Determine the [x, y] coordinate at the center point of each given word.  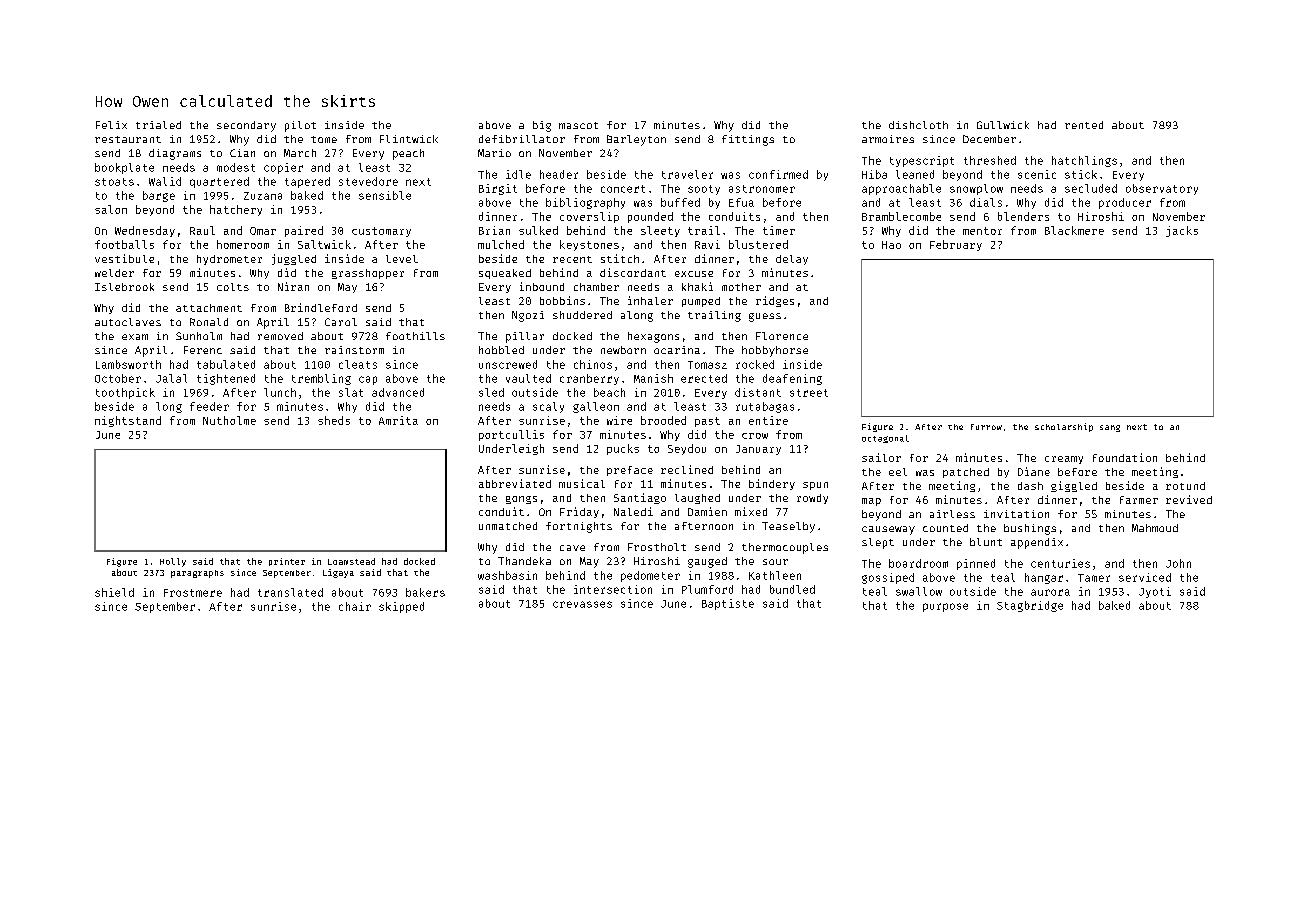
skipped [401, 607]
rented [1084, 125]
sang [1110, 428]
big [542, 126]
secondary [246, 126]
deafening [792, 379]
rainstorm [354, 350]
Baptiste [728, 604]
